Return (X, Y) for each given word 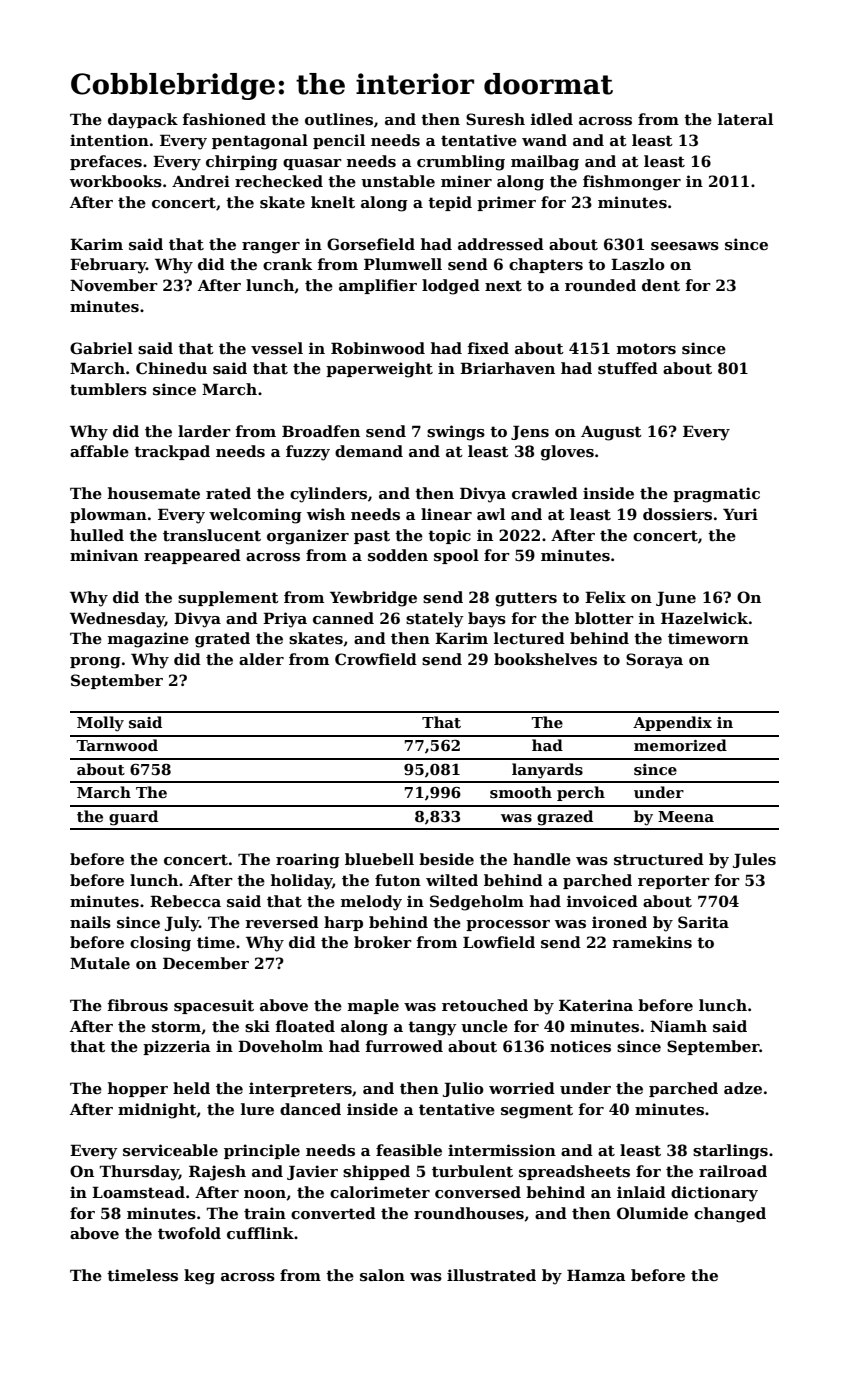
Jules (754, 860)
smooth (521, 792)
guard (133, 818)
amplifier (378, 286)
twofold (189, 1233)
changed (730, 1215)
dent (661, 285)
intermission (502, 1150)
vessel (277, 348)
